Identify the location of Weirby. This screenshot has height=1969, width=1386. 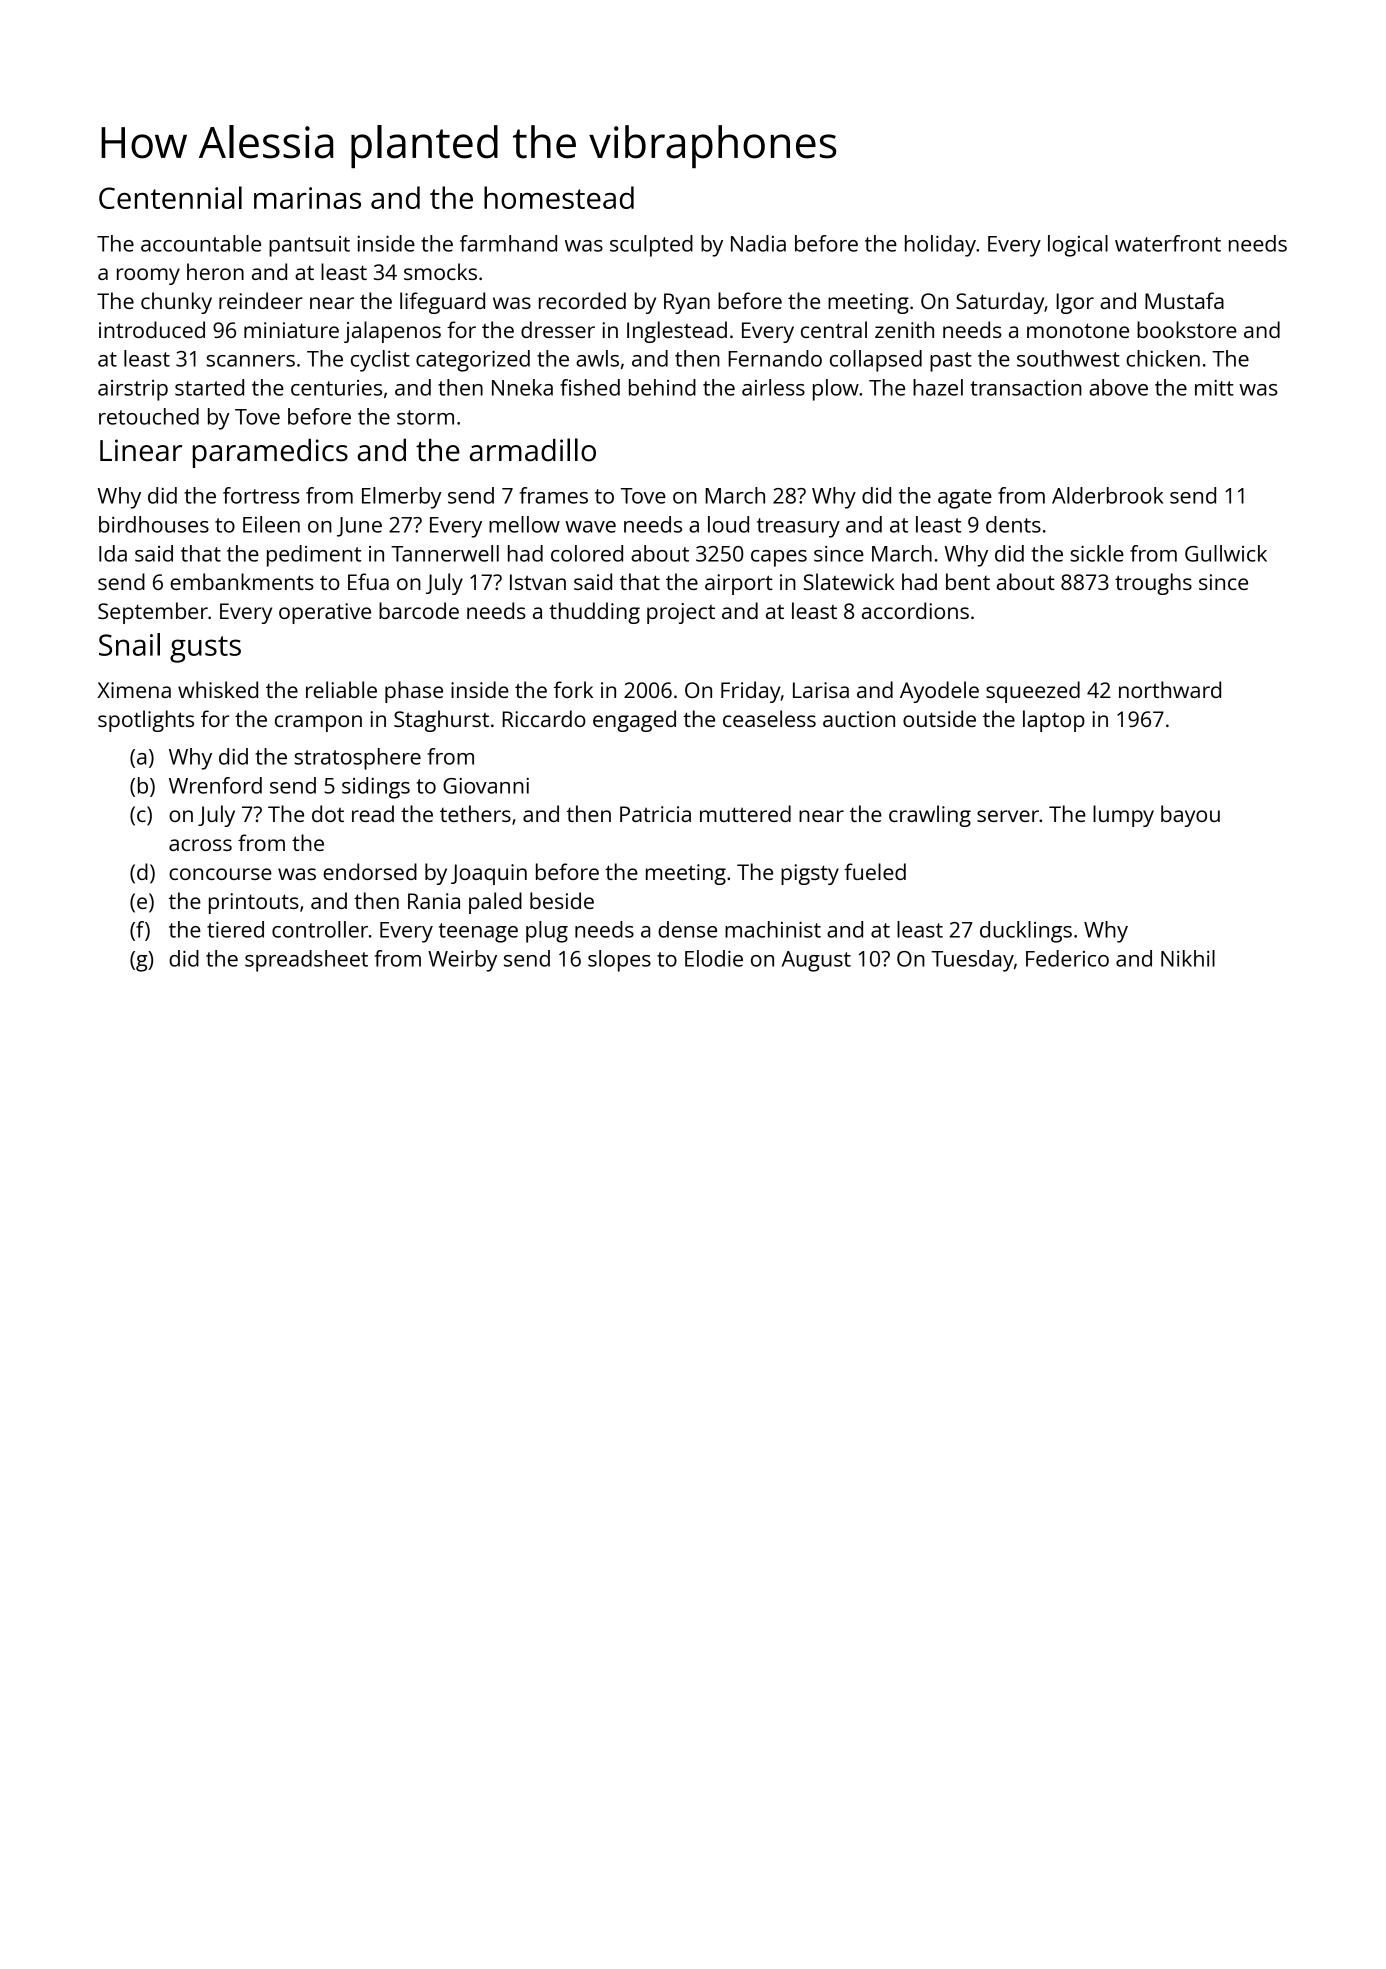
(462, 961).
